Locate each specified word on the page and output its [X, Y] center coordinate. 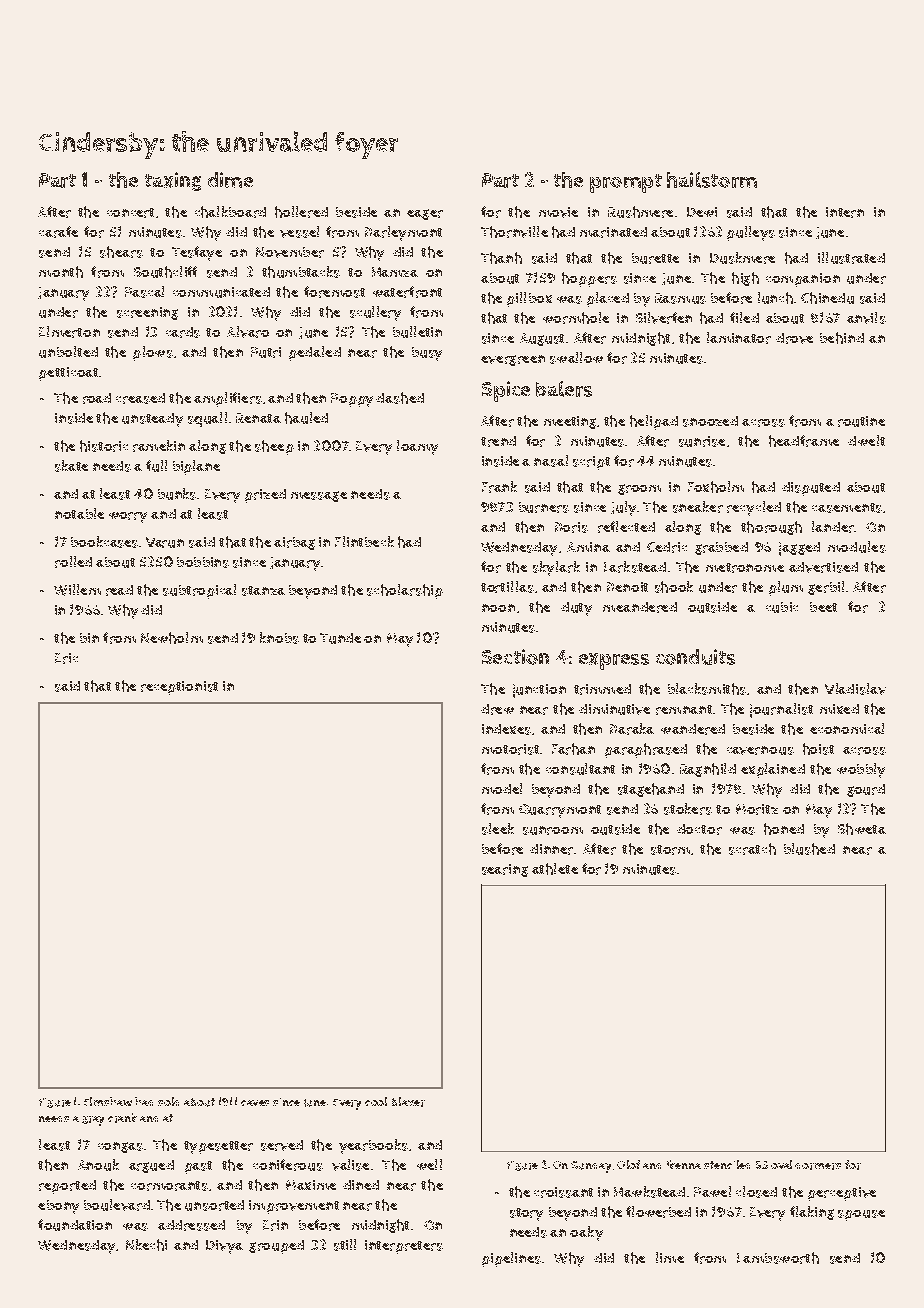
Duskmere [742, 258]
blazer [408, 1102]
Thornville [514, 232]
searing [505, 870]
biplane [196, 467]
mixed [839, 709]
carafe [58, 232]
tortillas [507, 587]
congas [120, 1147]
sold [168, 1101]
